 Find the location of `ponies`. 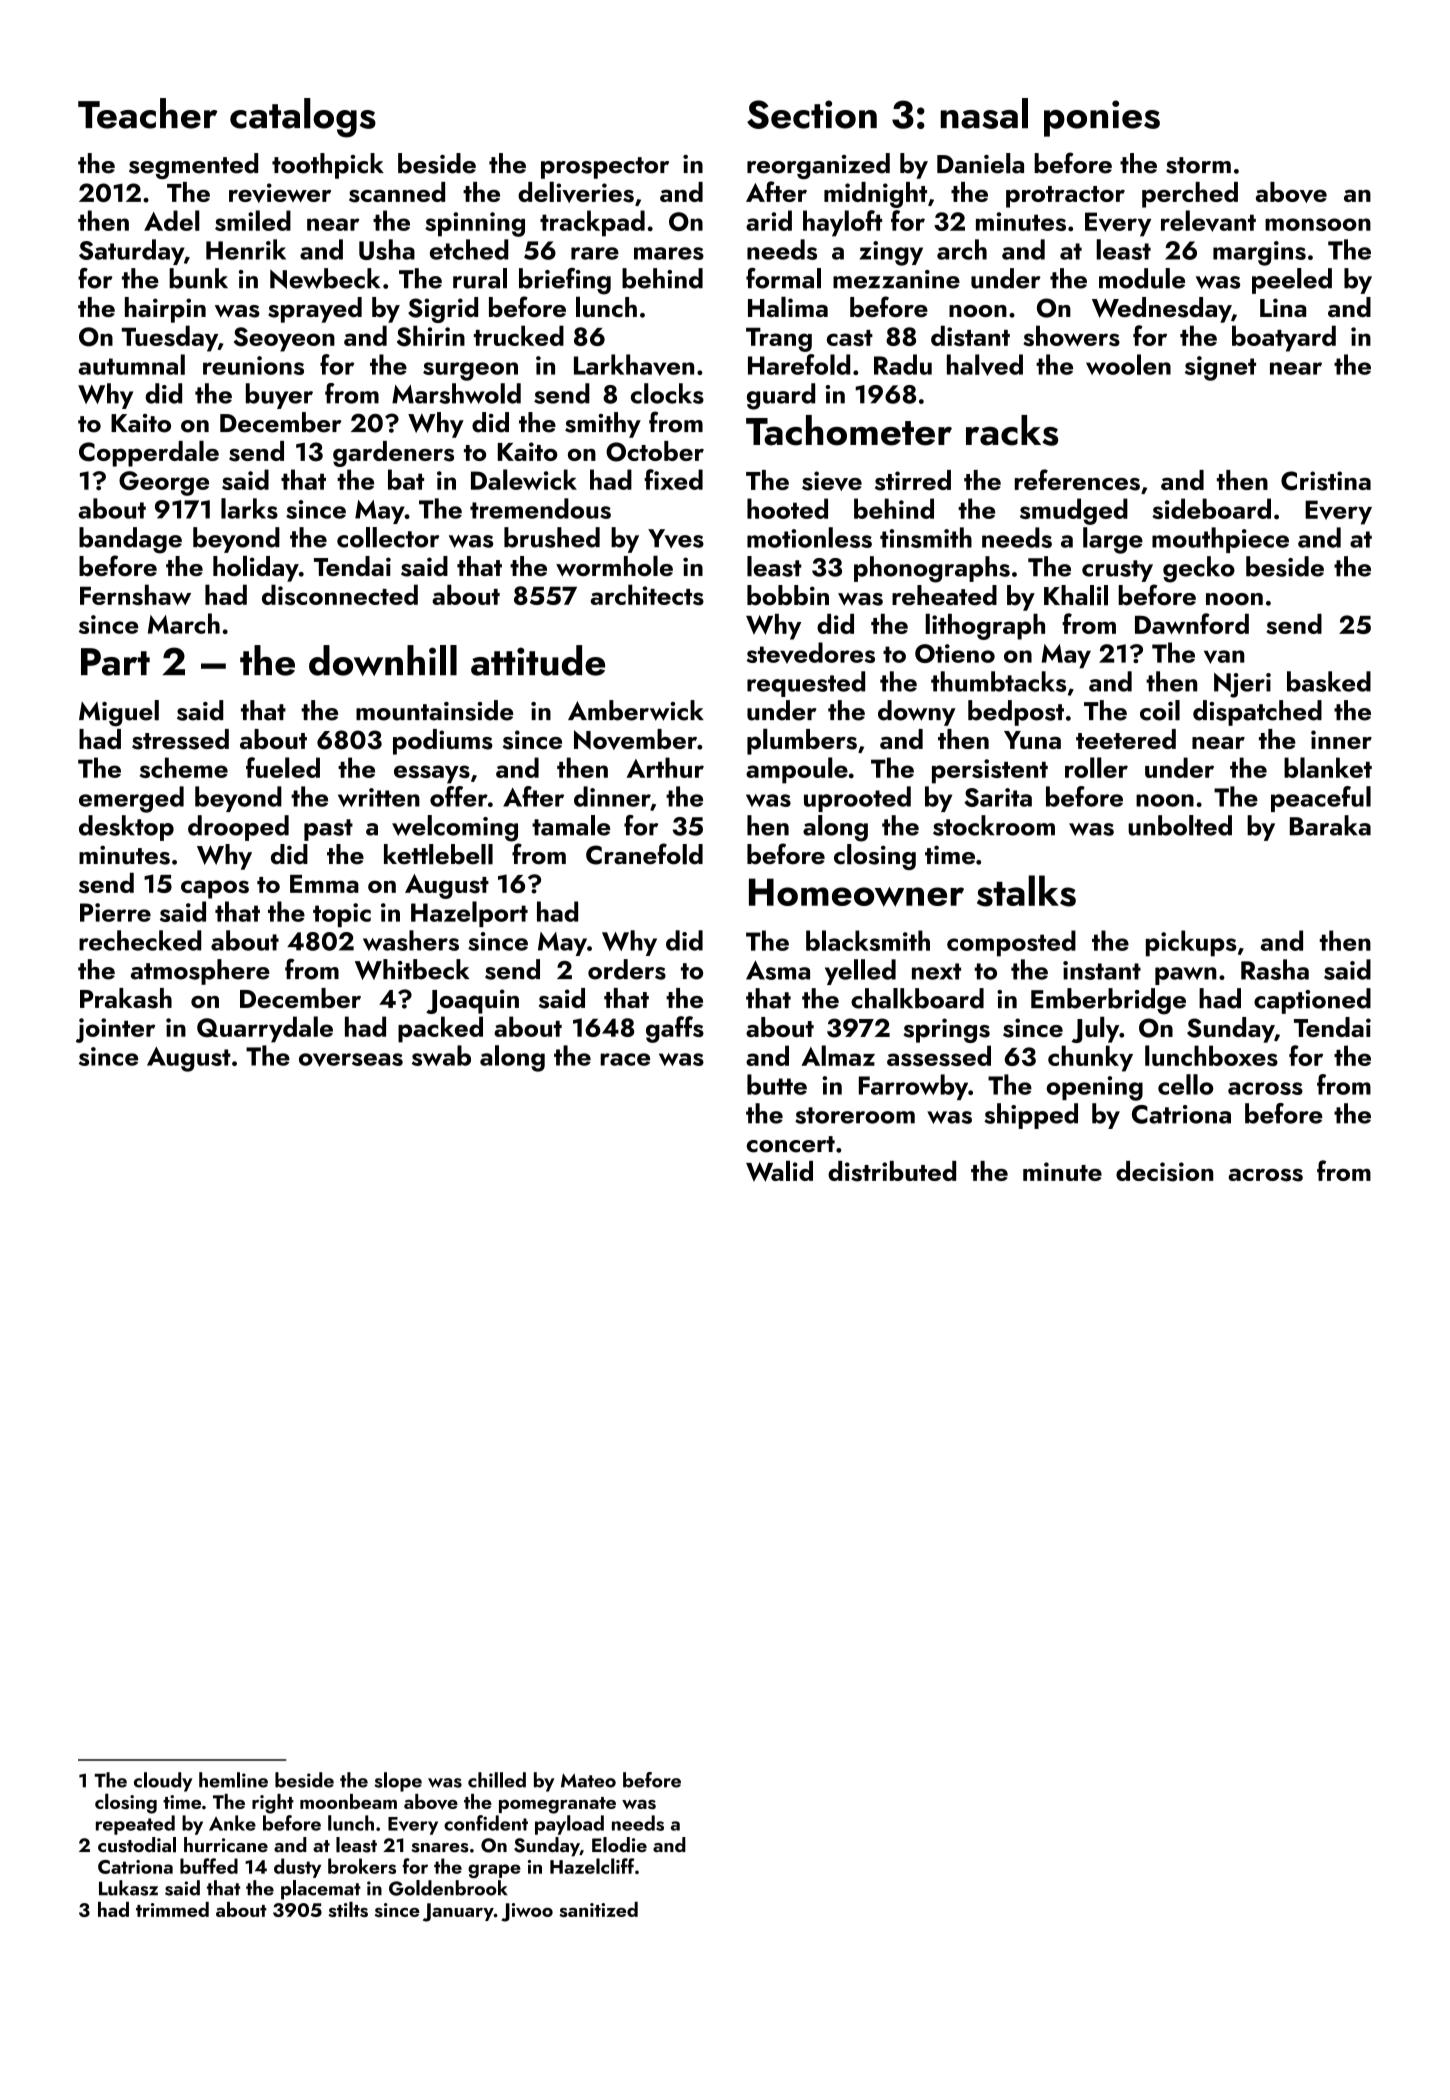

ponies is located at coordinates (1102, 118).
